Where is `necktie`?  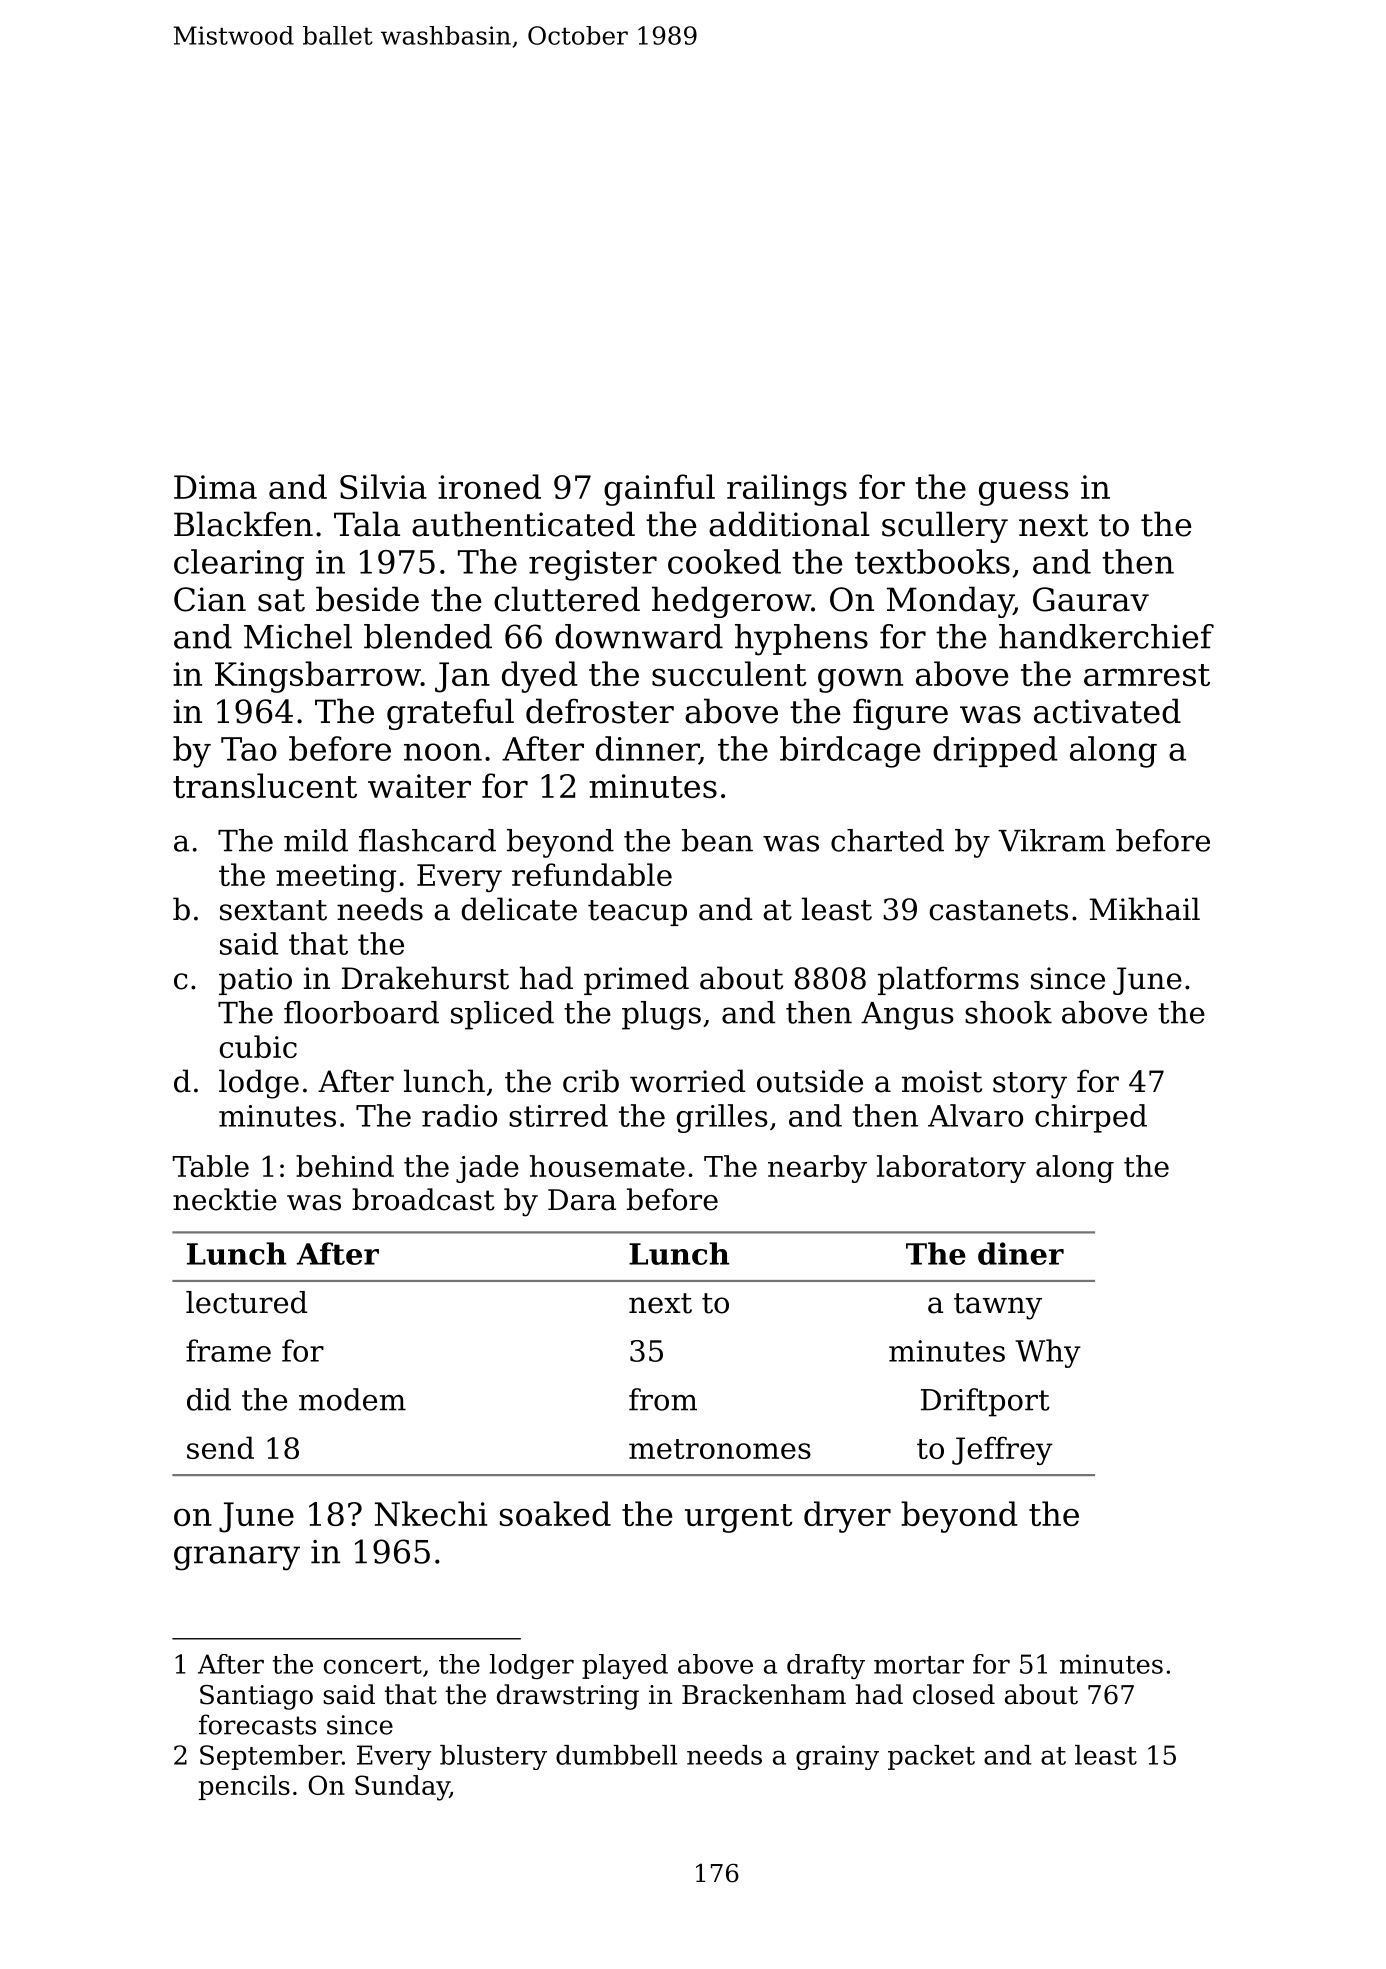 necktie is located at coordinates (225, 1199).
